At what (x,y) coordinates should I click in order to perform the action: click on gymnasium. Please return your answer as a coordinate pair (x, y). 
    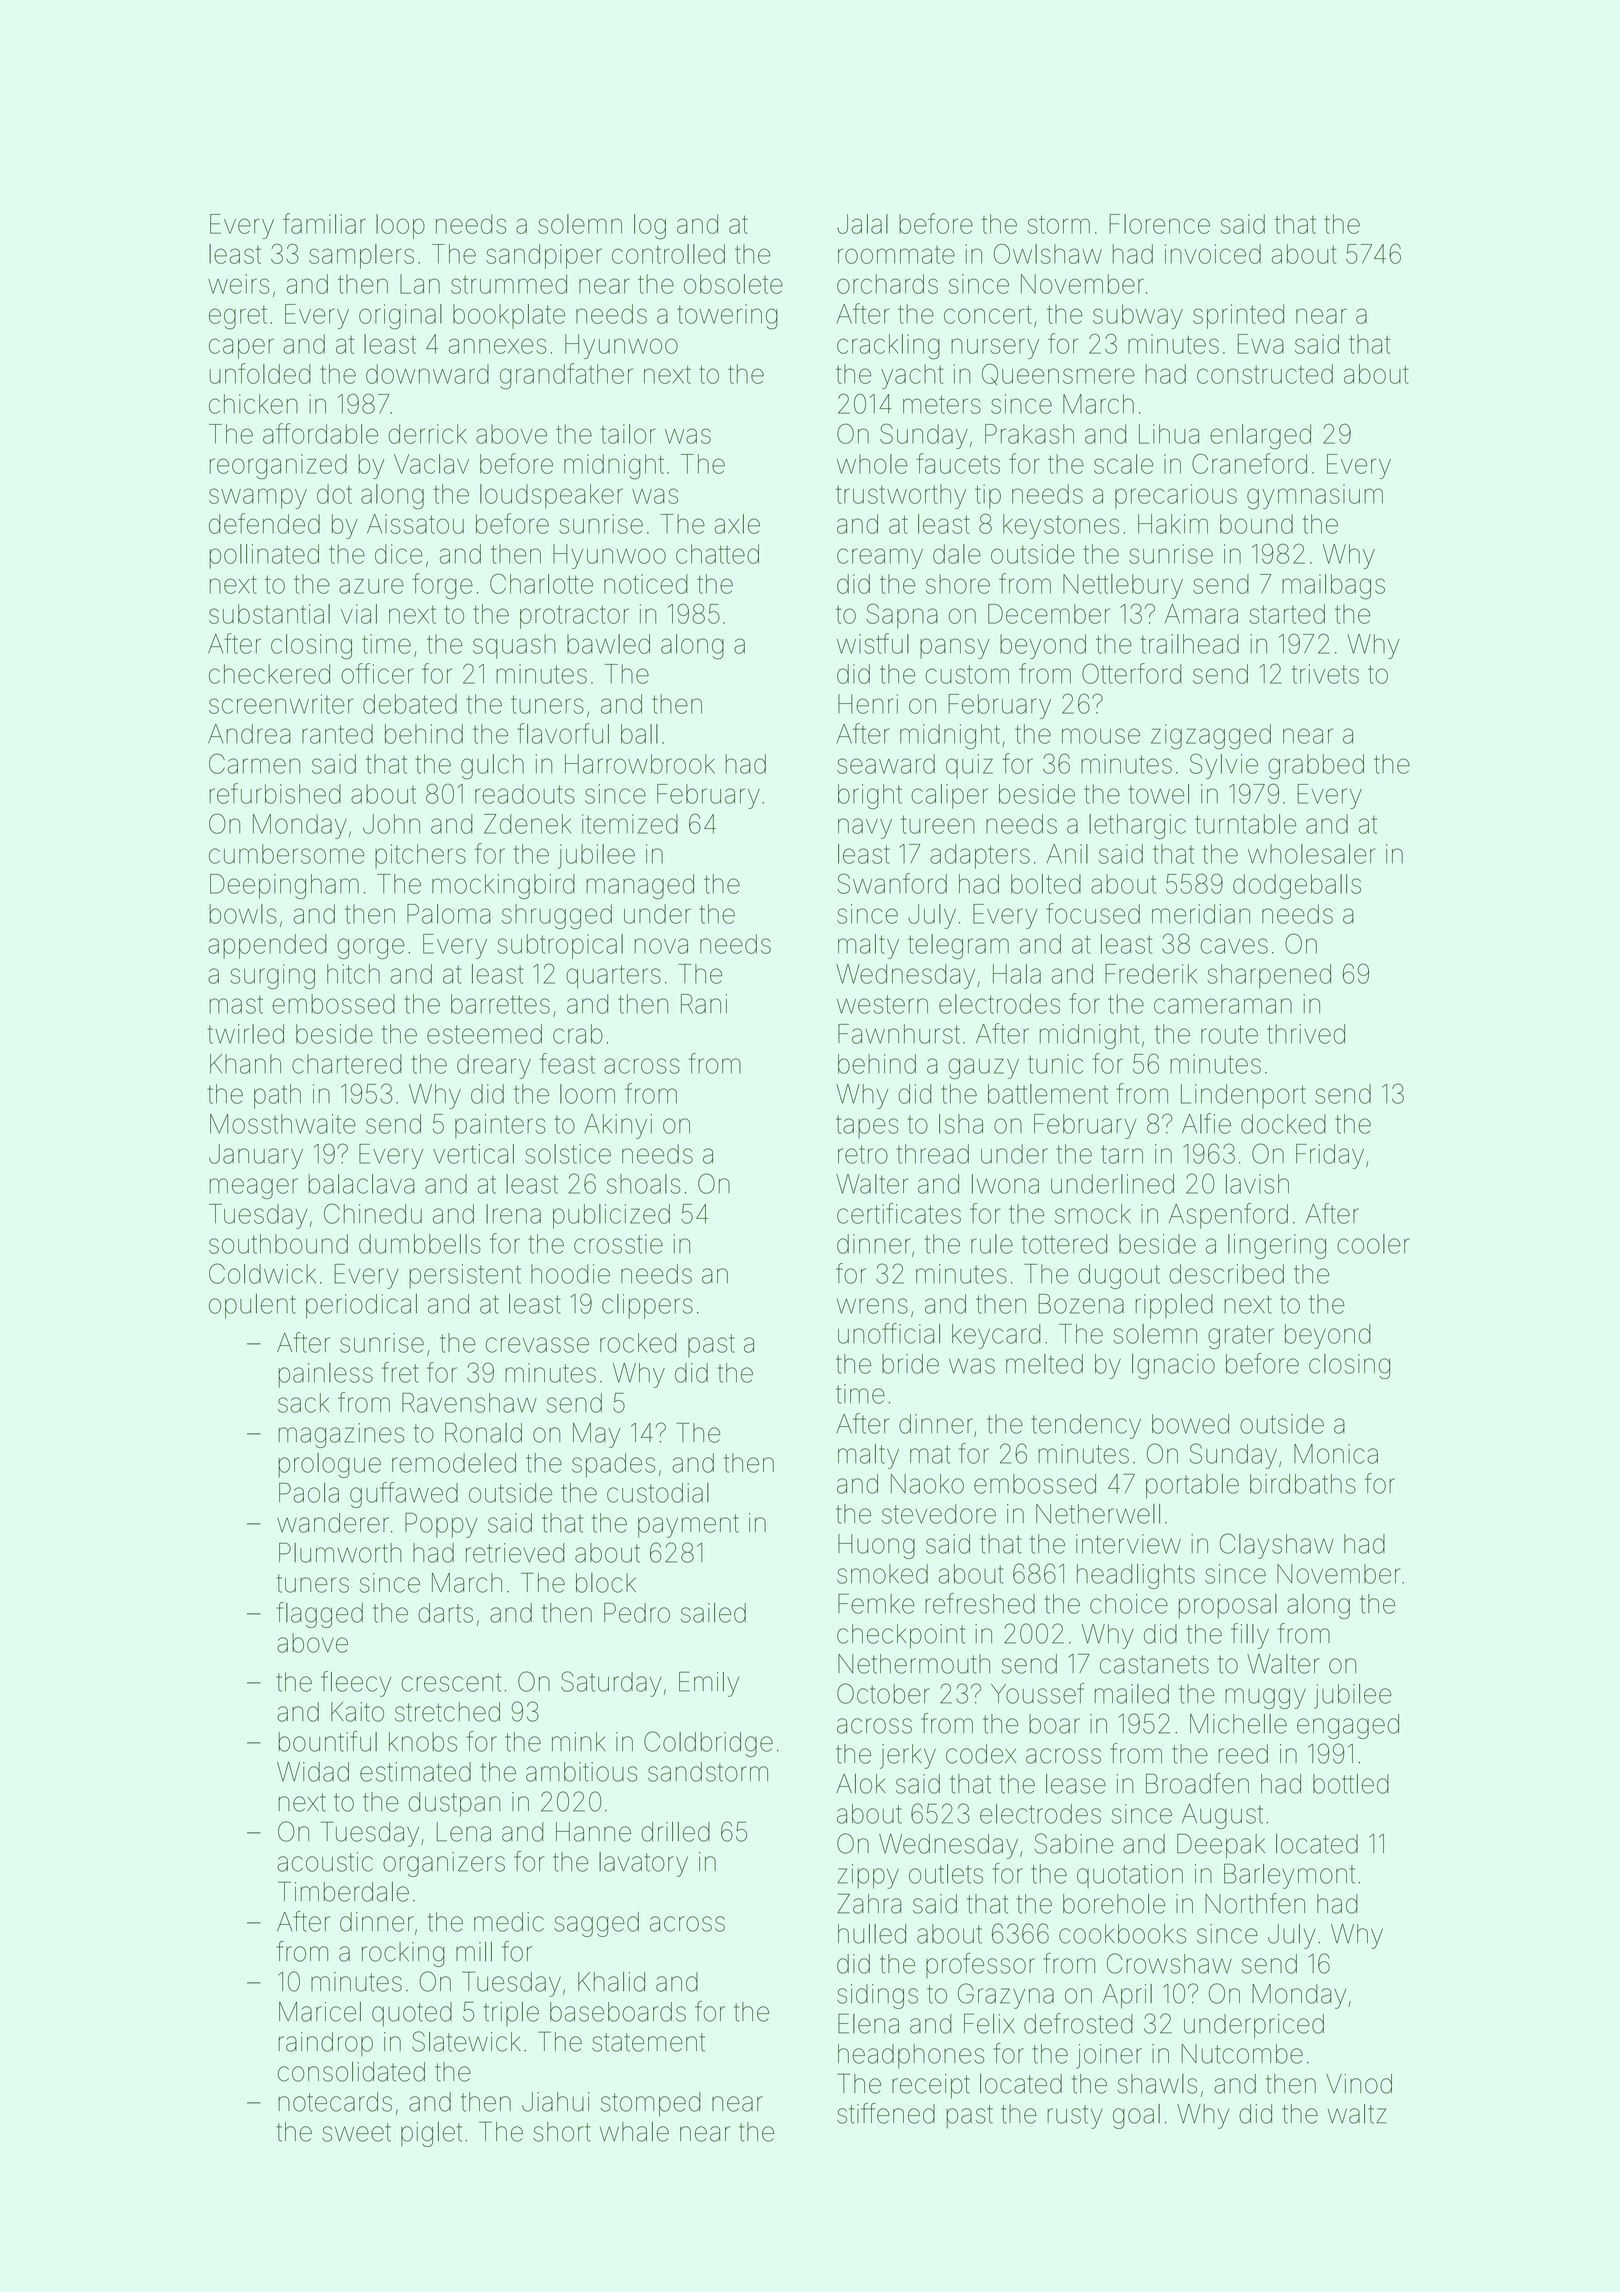
    Looking at the image, I should click on (1315, 497).
